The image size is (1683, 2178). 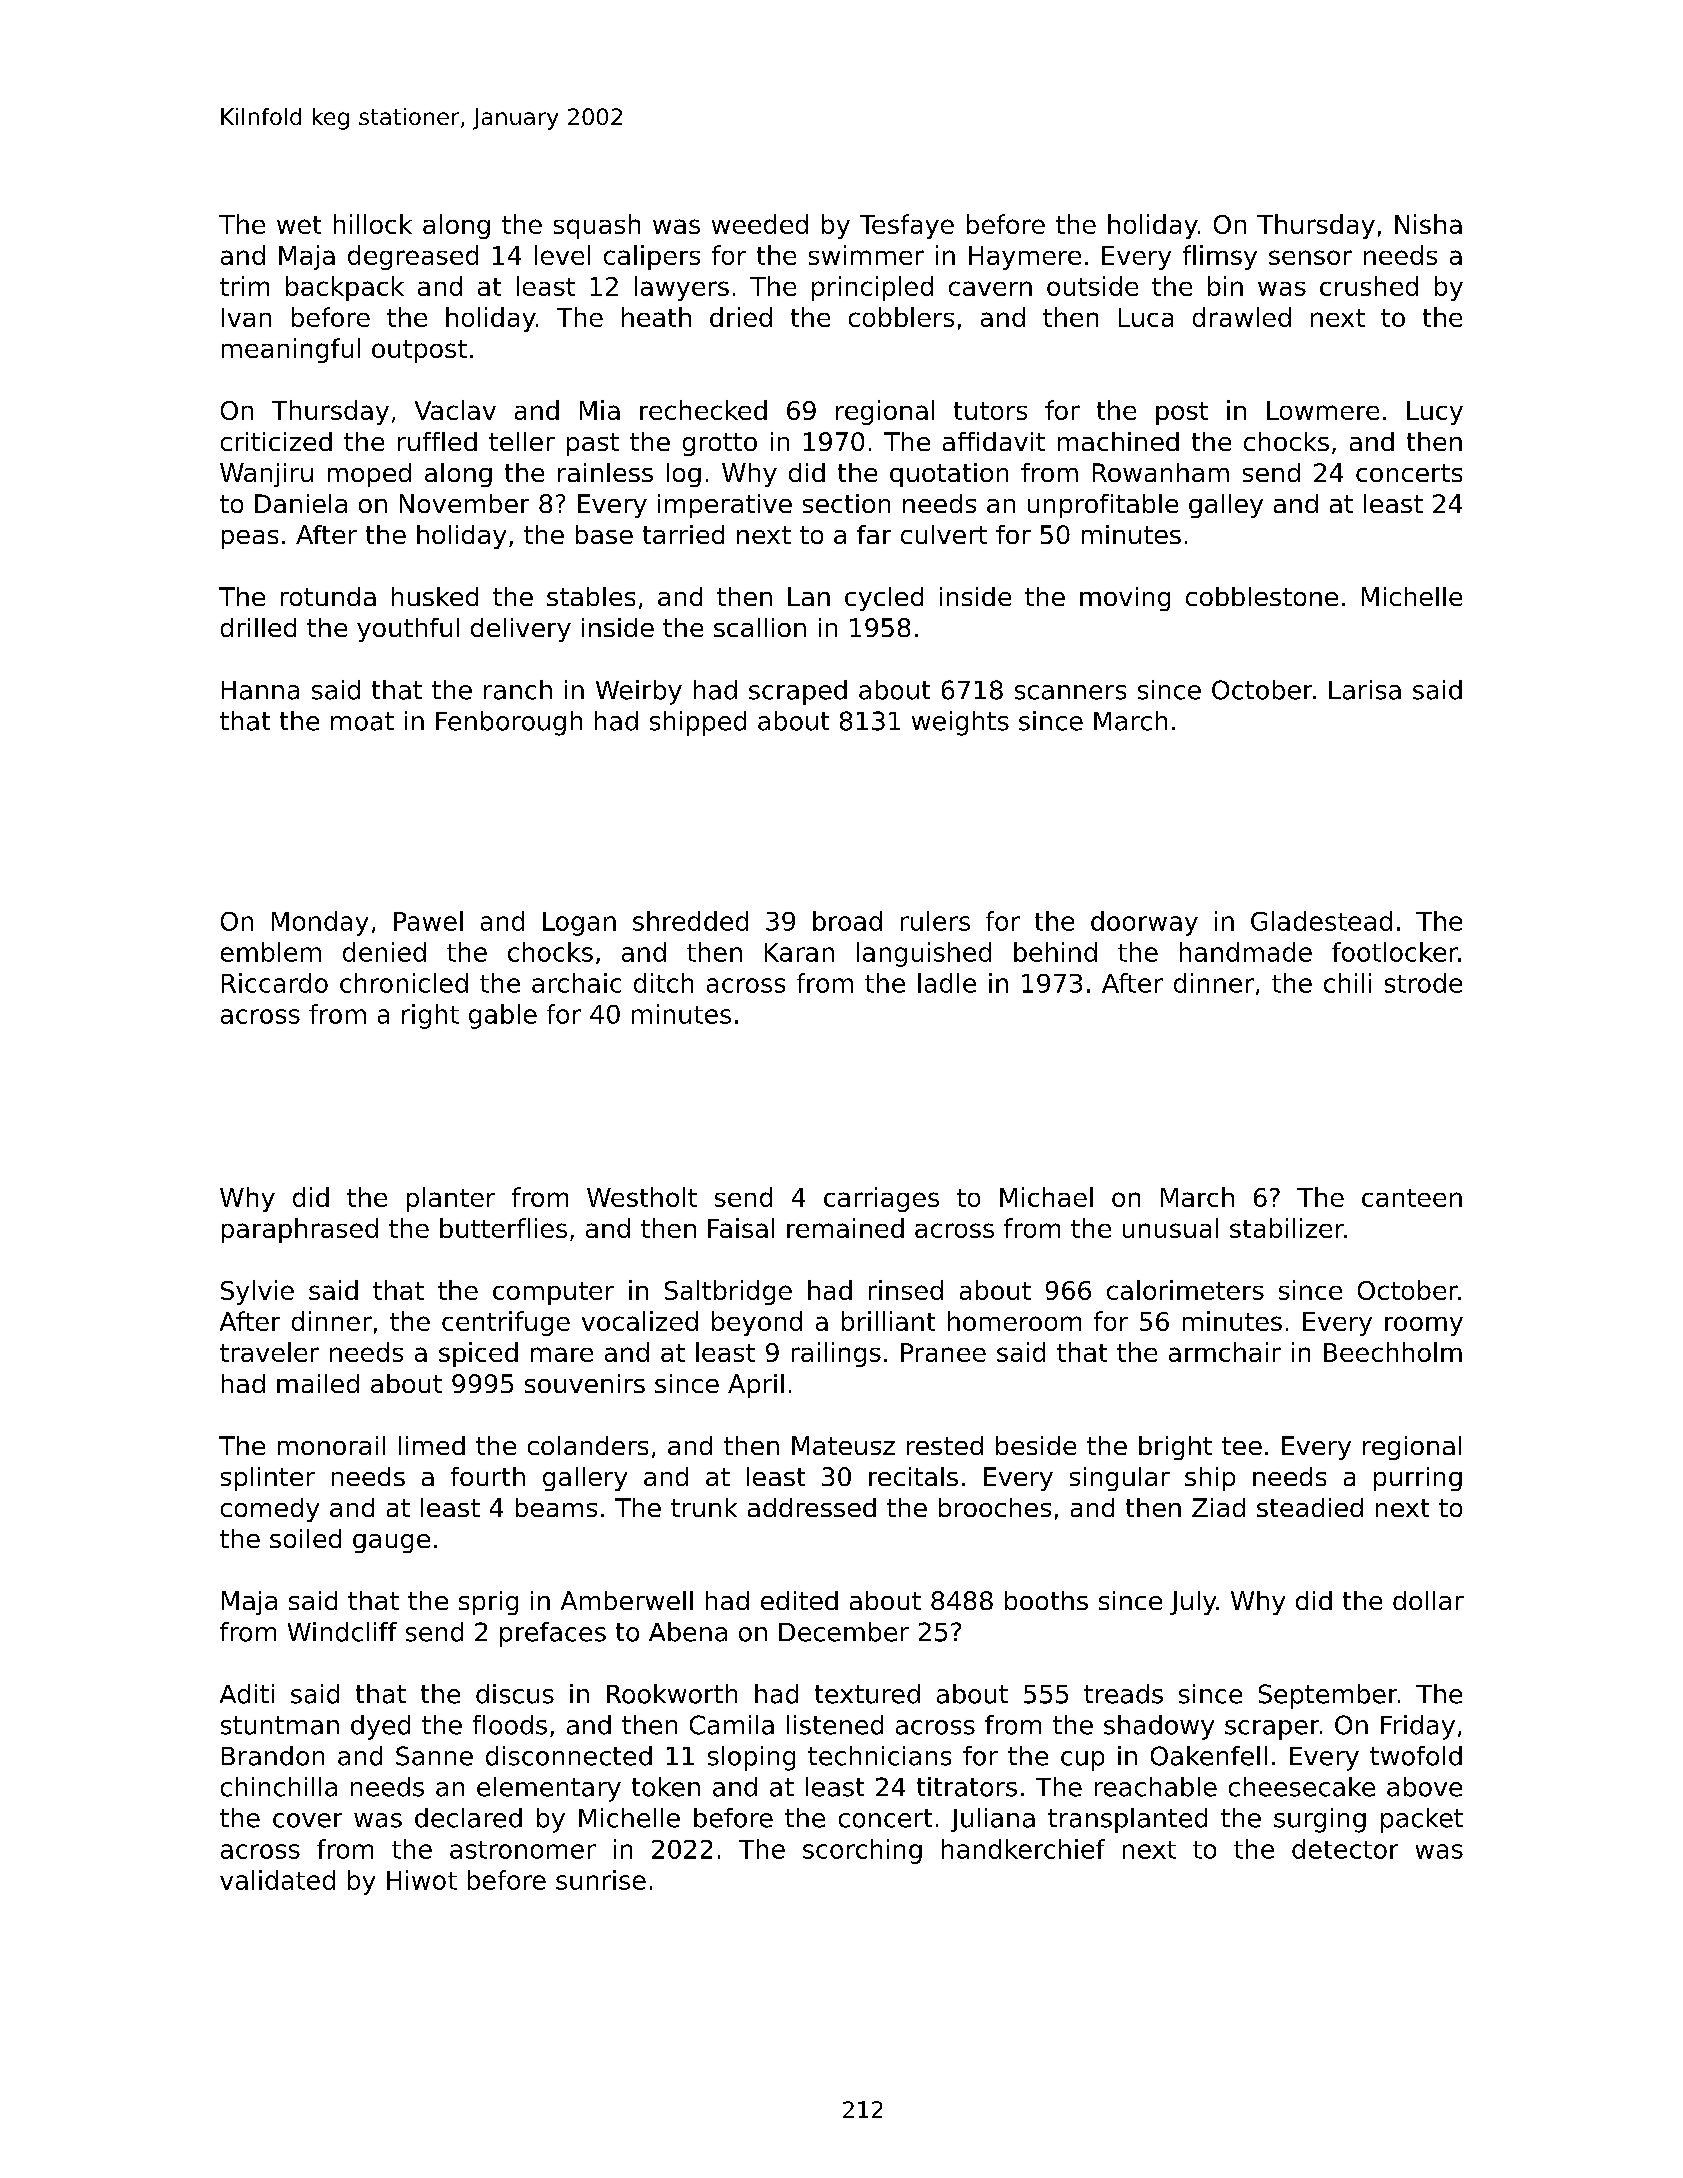 What do you see at coordinates (1246, 952) in the page?
I see `handmade` at bounding box center [1246, 952].
